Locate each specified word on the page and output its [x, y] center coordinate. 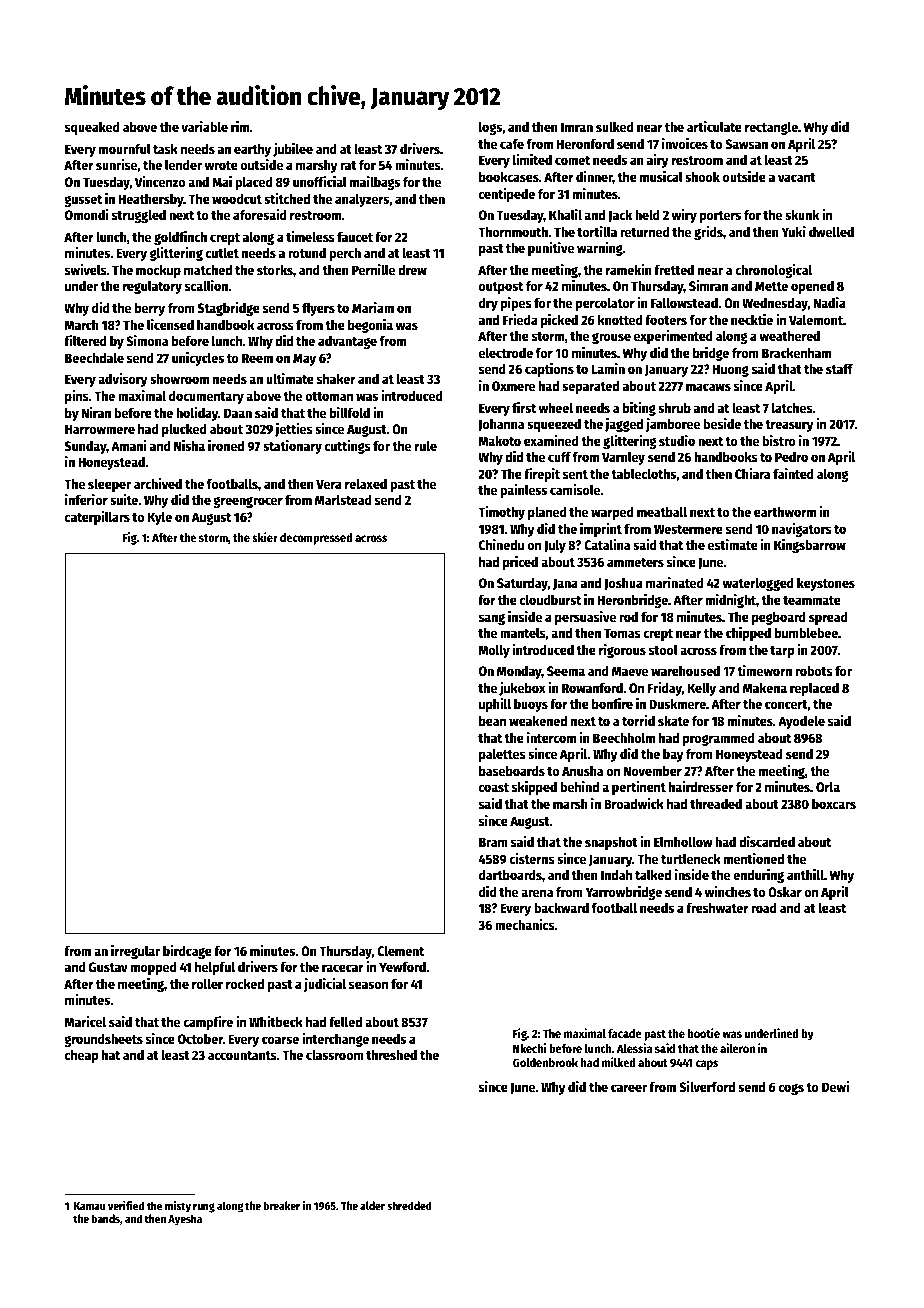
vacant [797, 177]
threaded [716, 803]
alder [372, 1205]
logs [490, 128]
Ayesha [185, 1220]
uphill [495, 705]
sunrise [116, 164]
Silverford [707, 1086]
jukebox [522, 689]
